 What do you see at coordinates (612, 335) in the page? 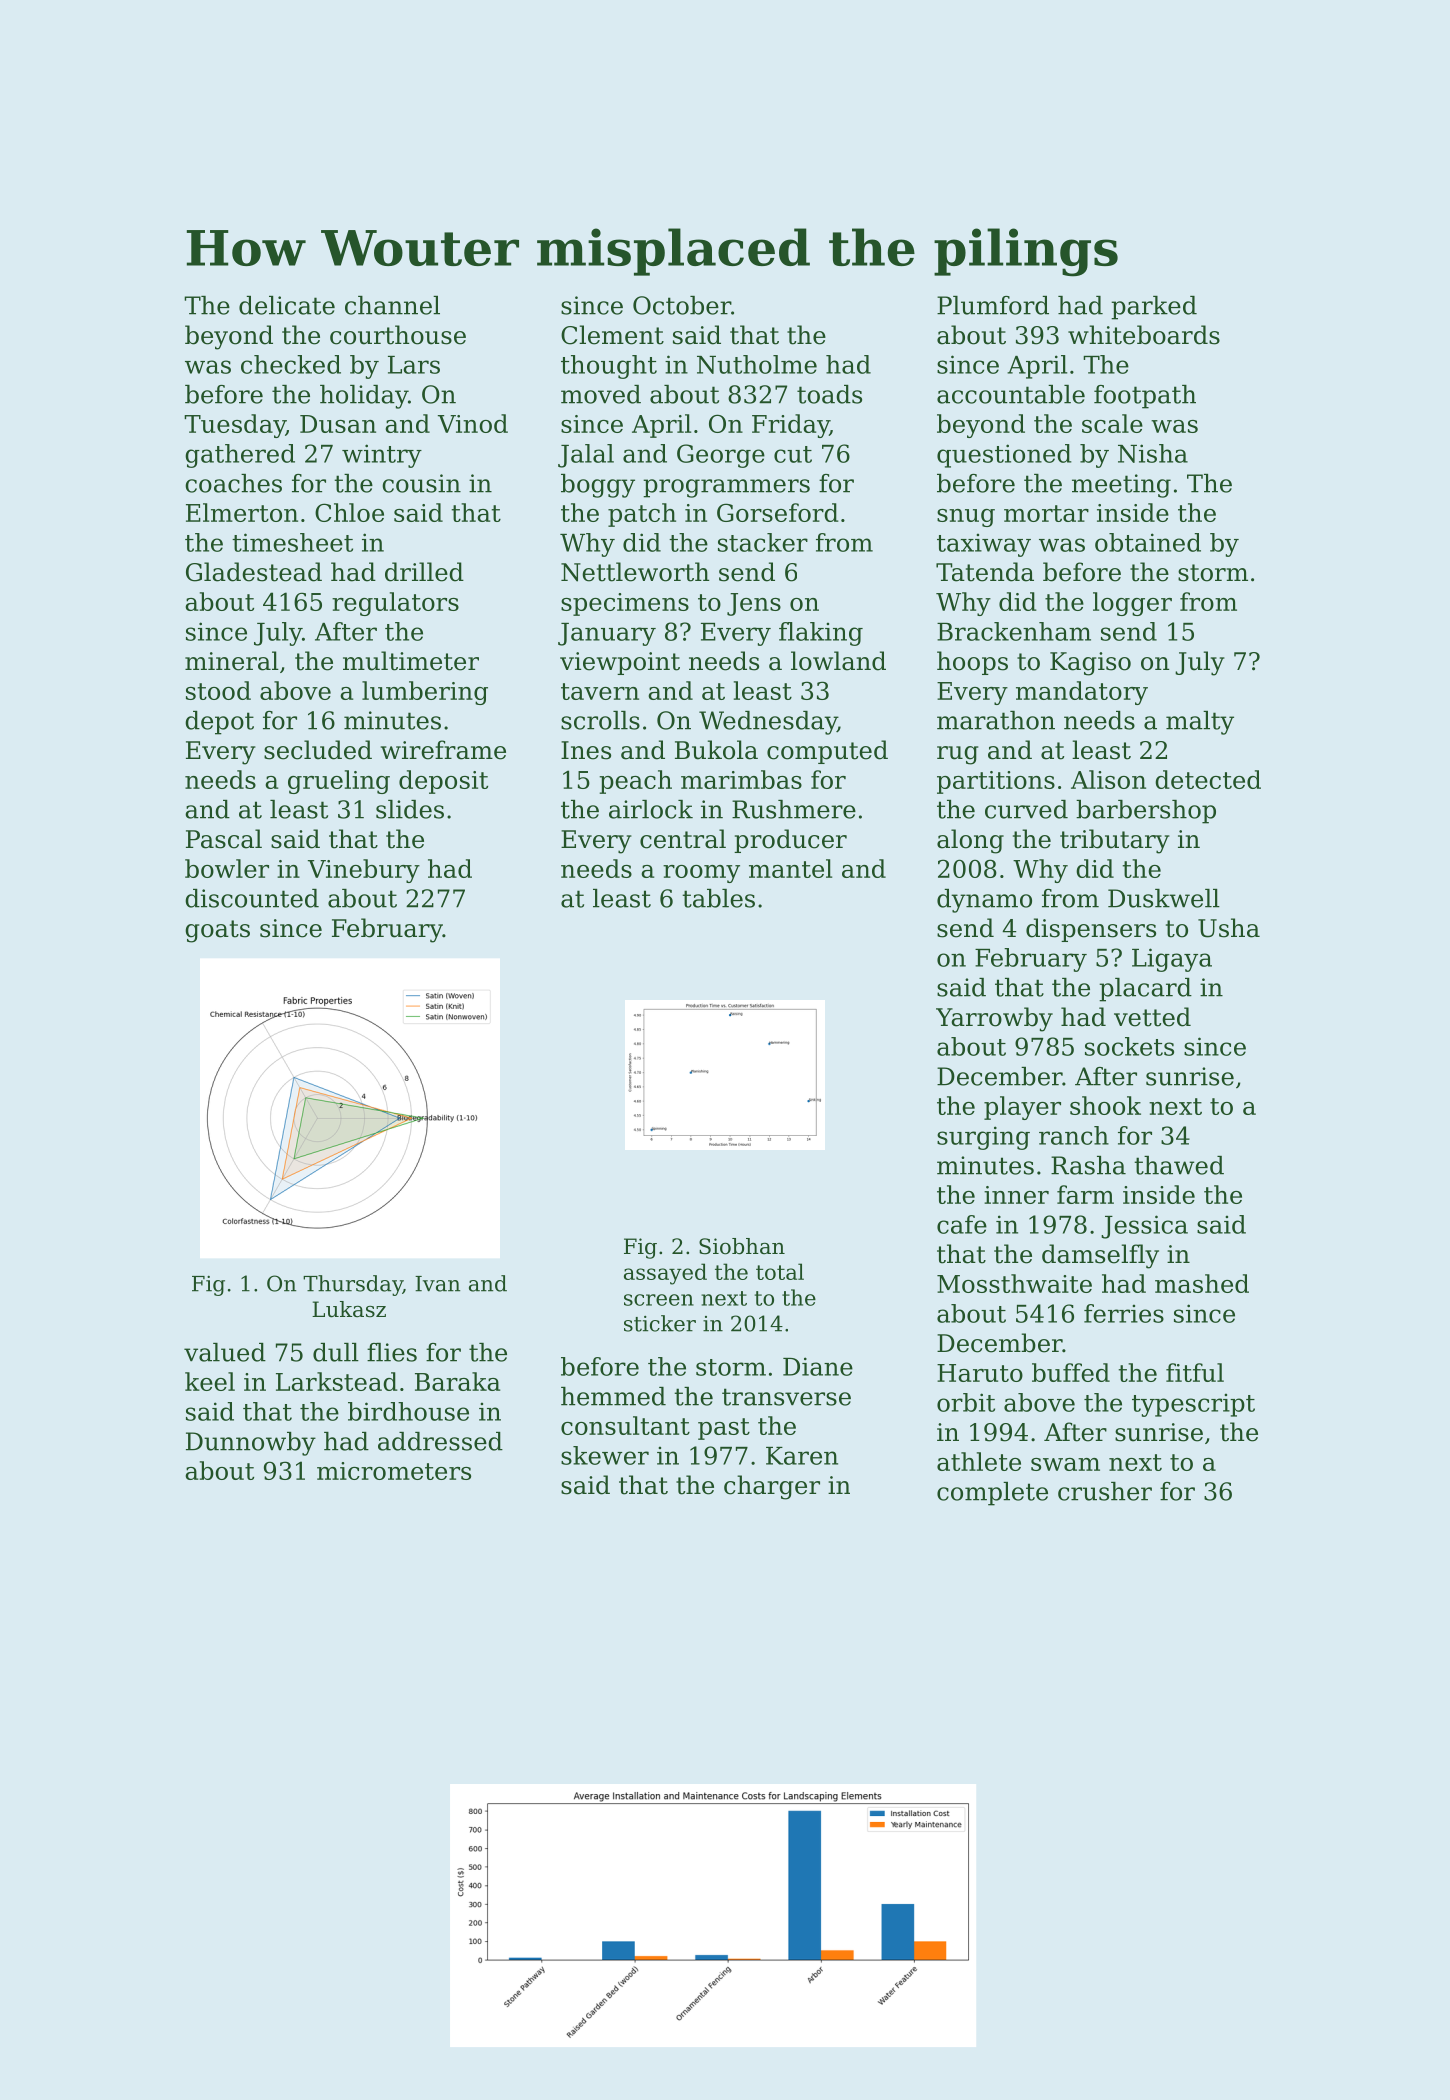
I see `Clement` at bounding box center [612, 335].
